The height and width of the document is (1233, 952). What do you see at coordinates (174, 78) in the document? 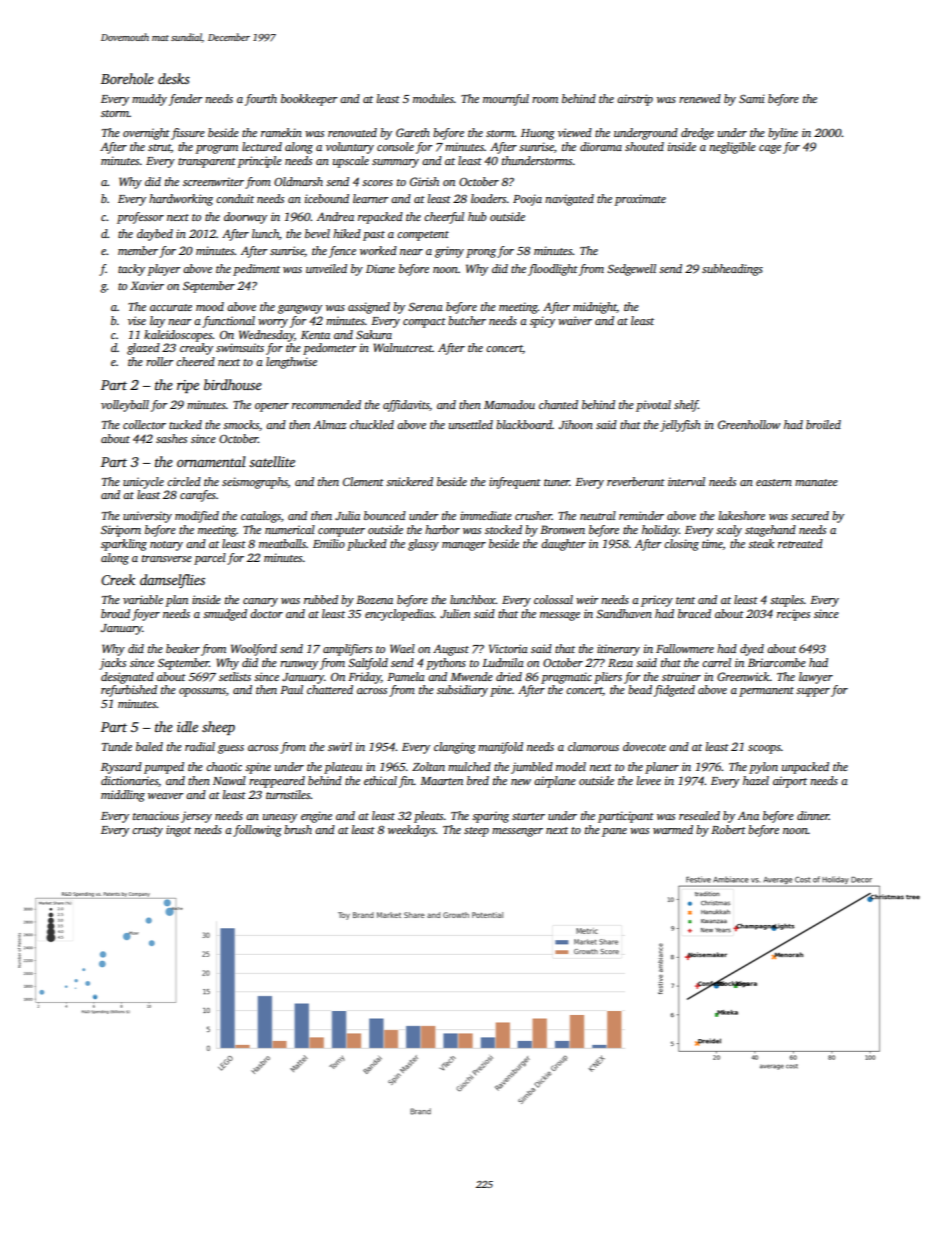
I see `desks` at bounding box center [174, 78].
